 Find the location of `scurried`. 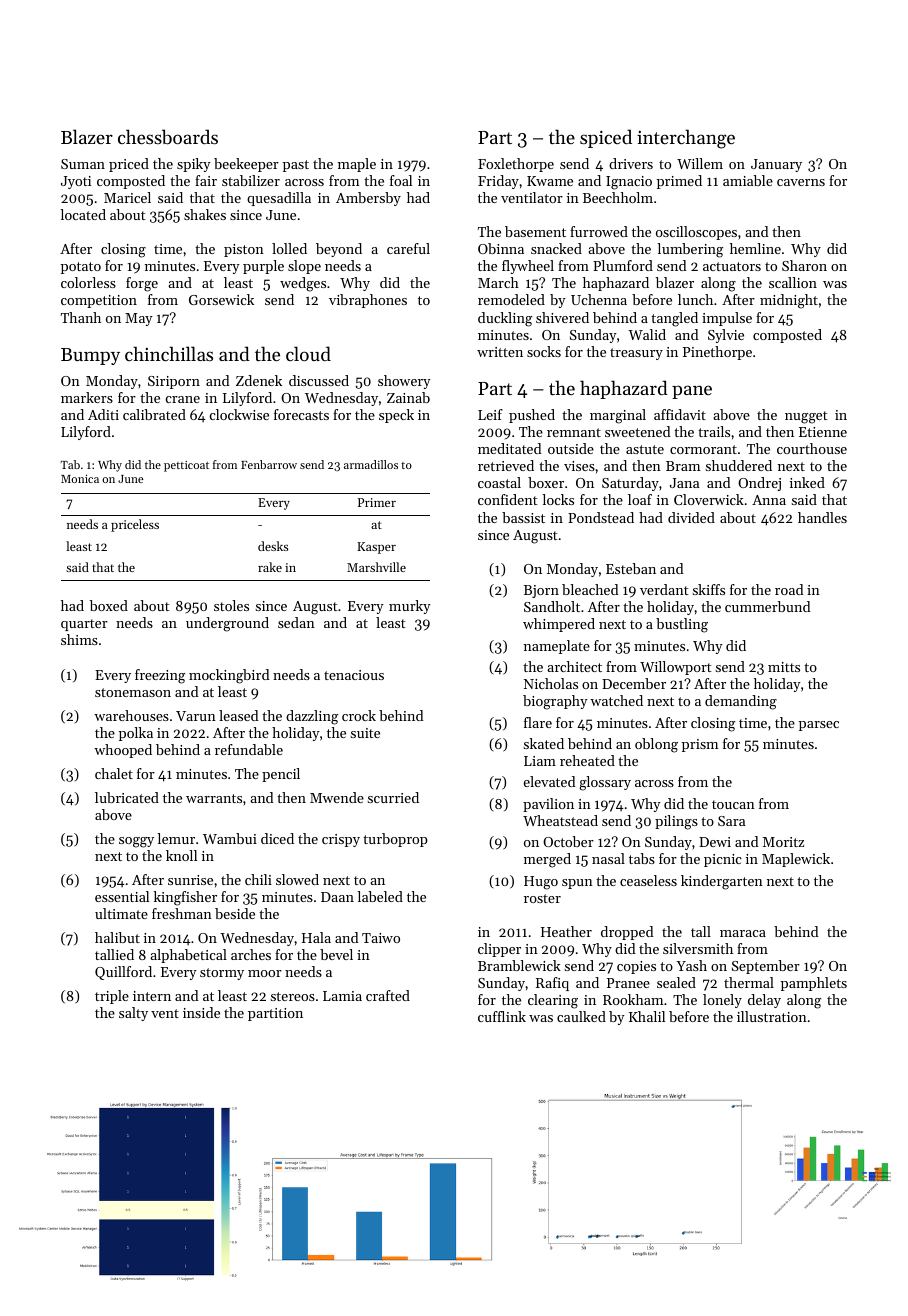

scurried is located at coordinates (393, 797).
